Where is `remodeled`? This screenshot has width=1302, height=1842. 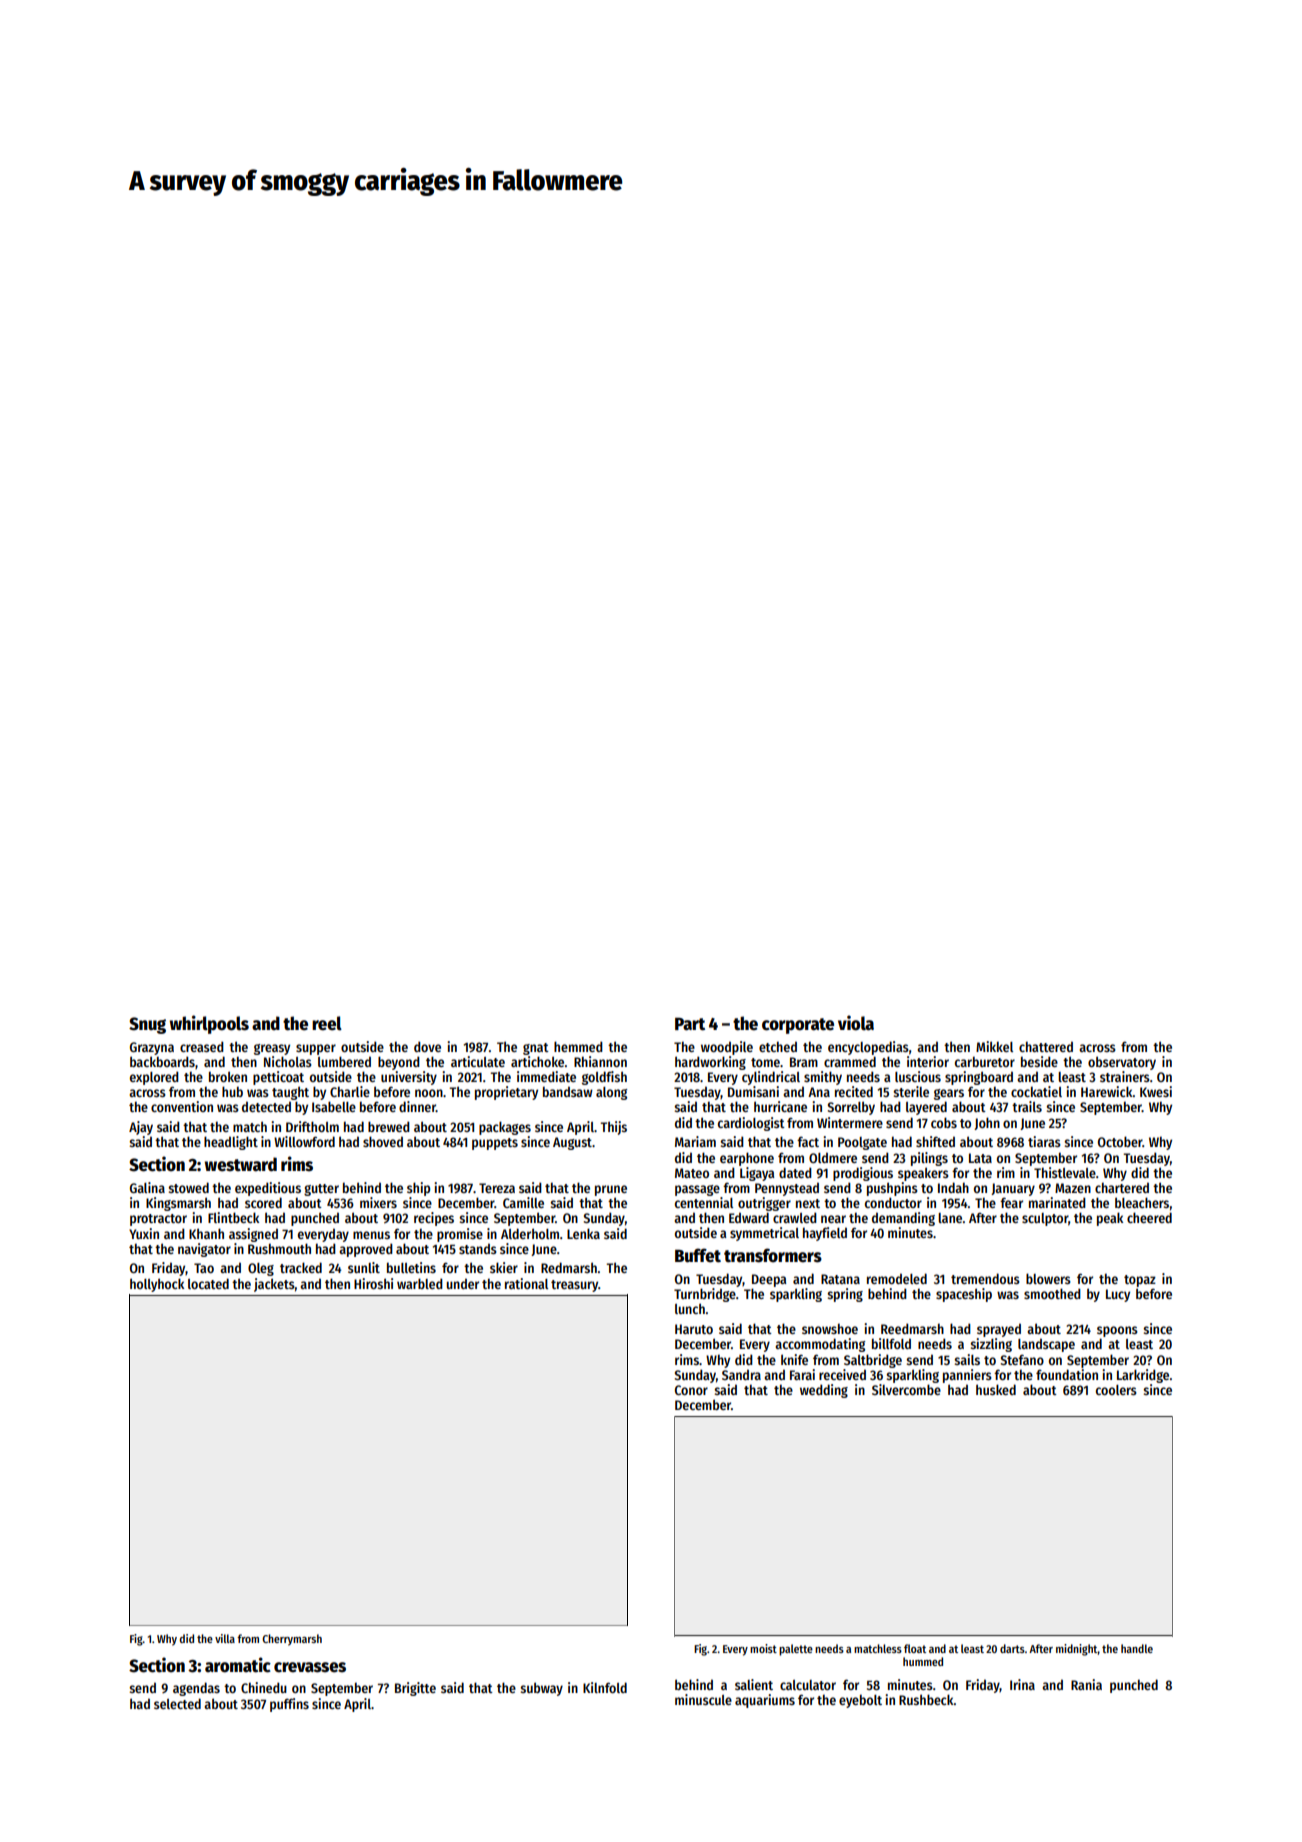
remodeled is located at coordinates (897, 1278).
